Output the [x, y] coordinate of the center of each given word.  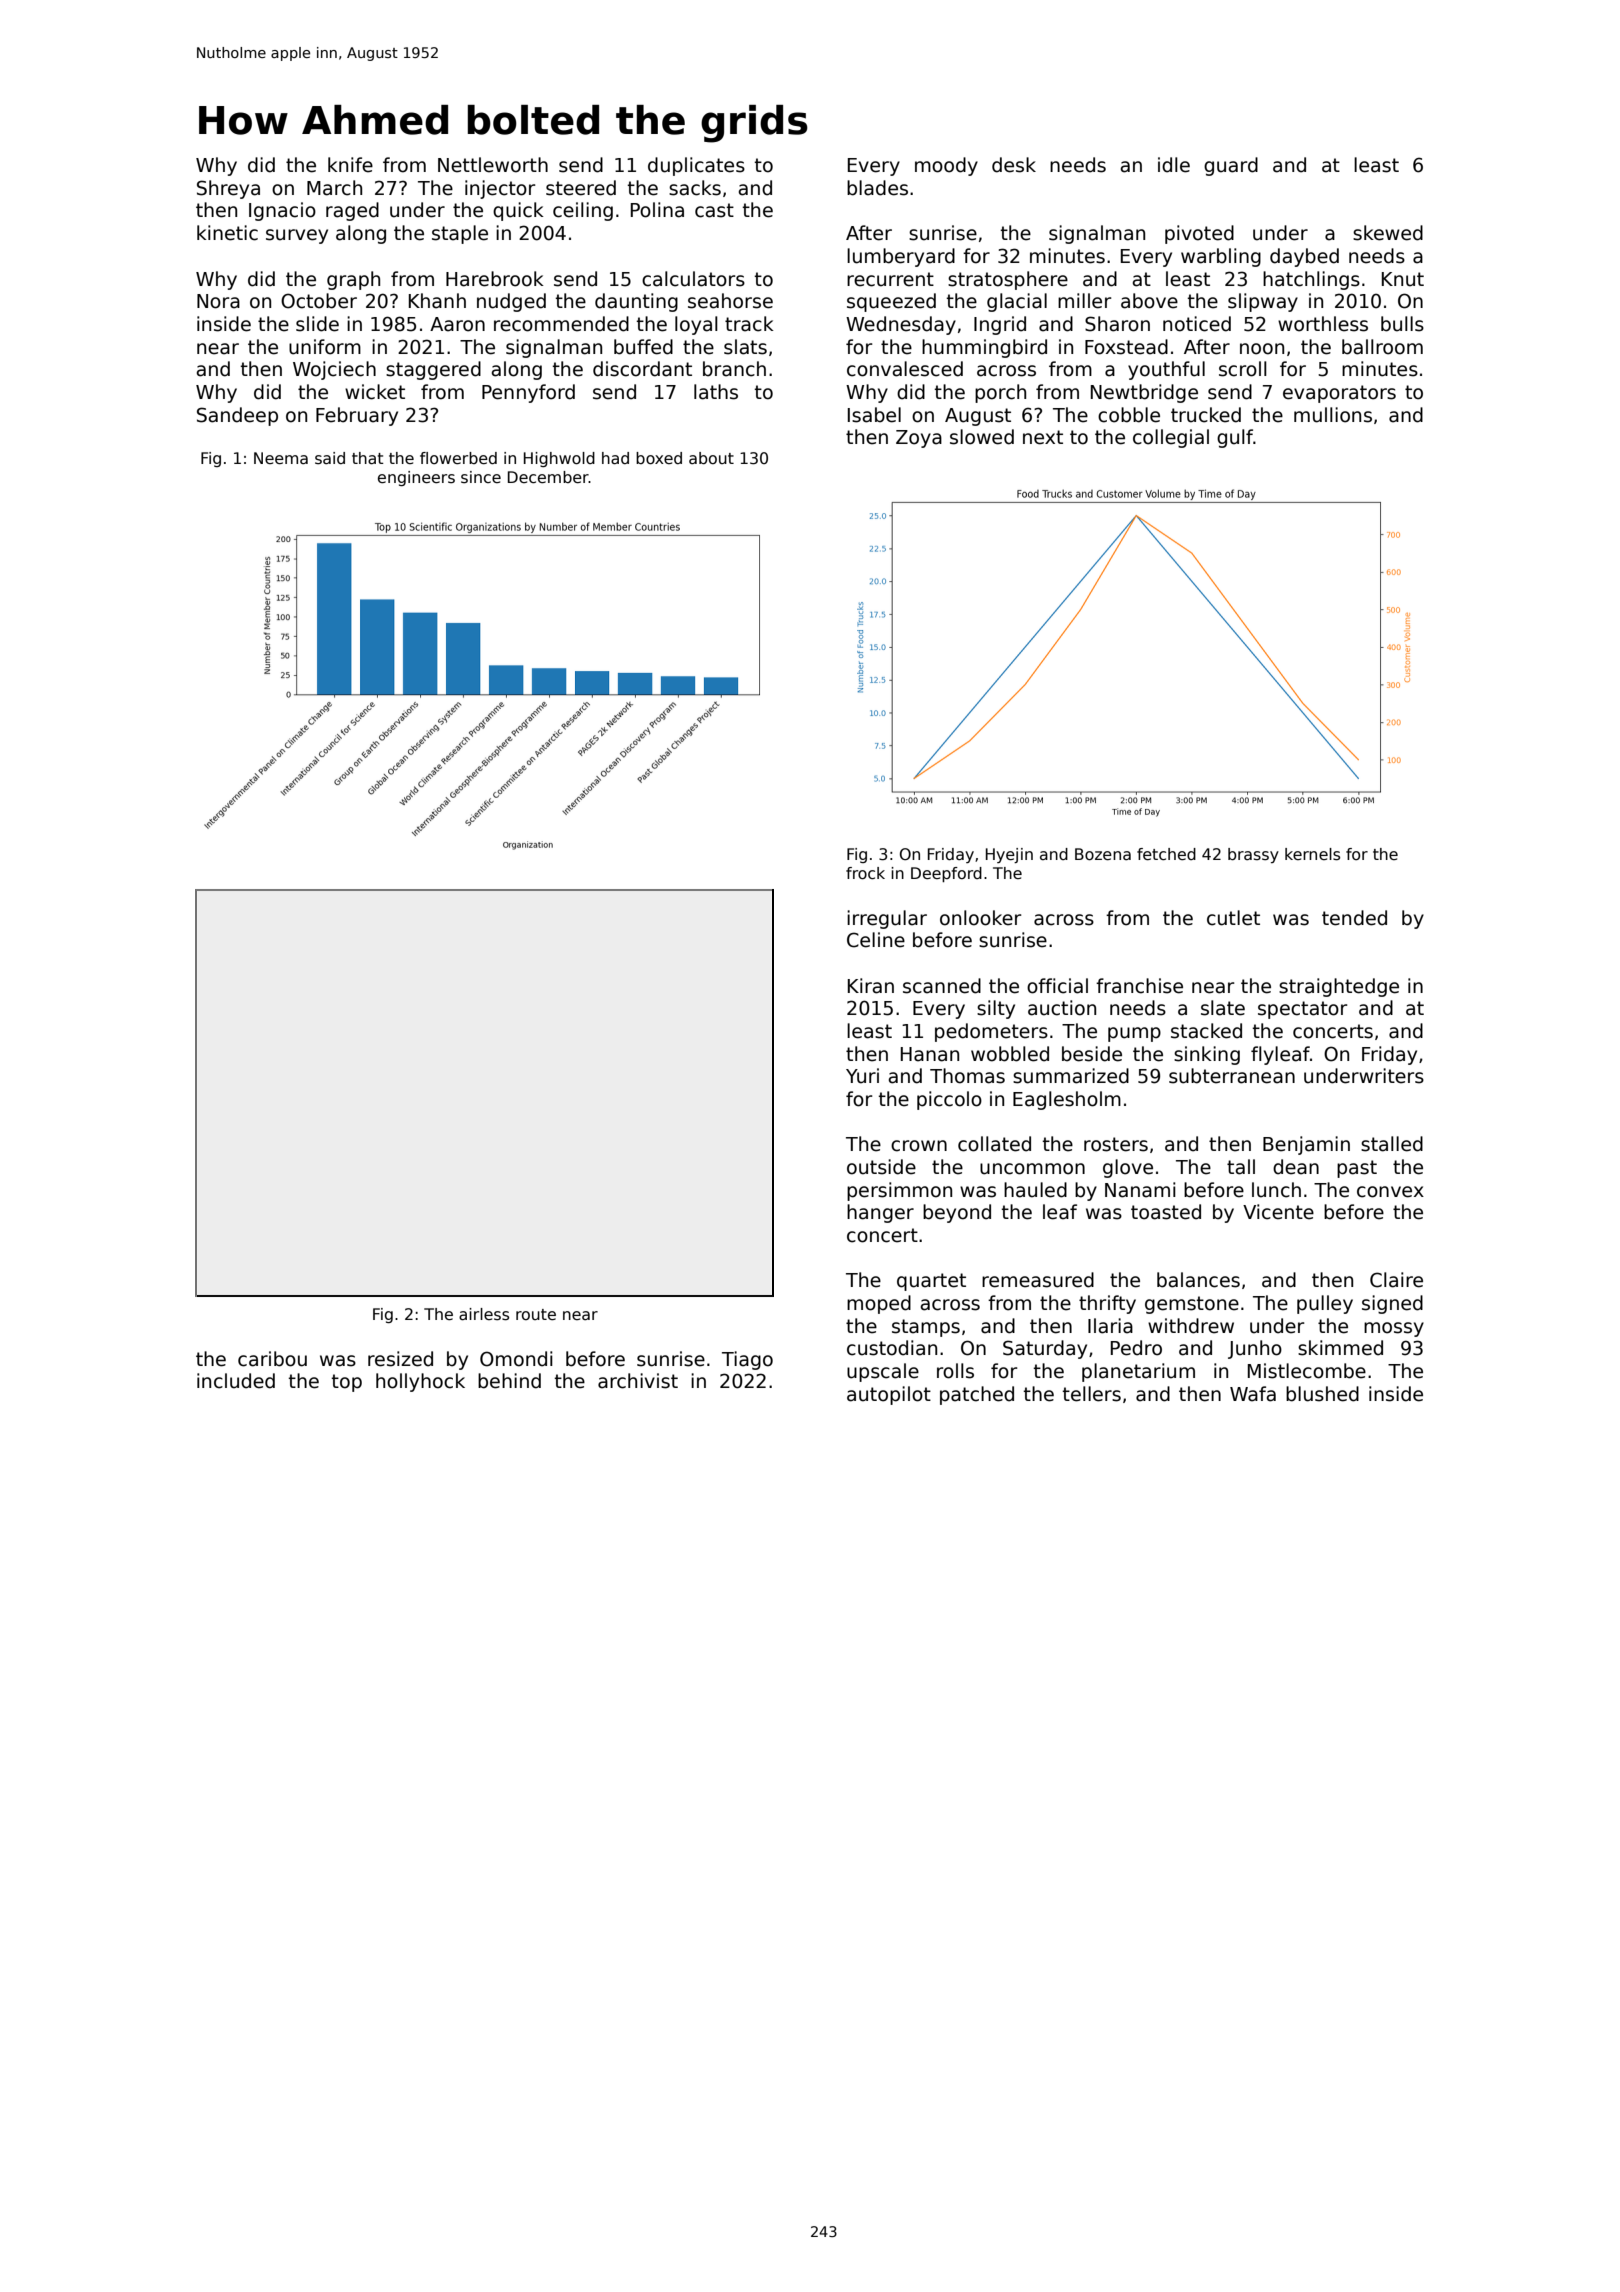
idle [1174, 165]
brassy [1253, 855]
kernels [1312, 854]
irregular [887, 919]
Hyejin [1009, 855]
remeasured [1038, 1280]
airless [484, 1314]
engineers [416, 478]
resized [400, 1359]
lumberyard [901, 257]
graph [353, 280]
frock [865, 873]
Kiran [871, 986]
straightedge [1339, 987]
